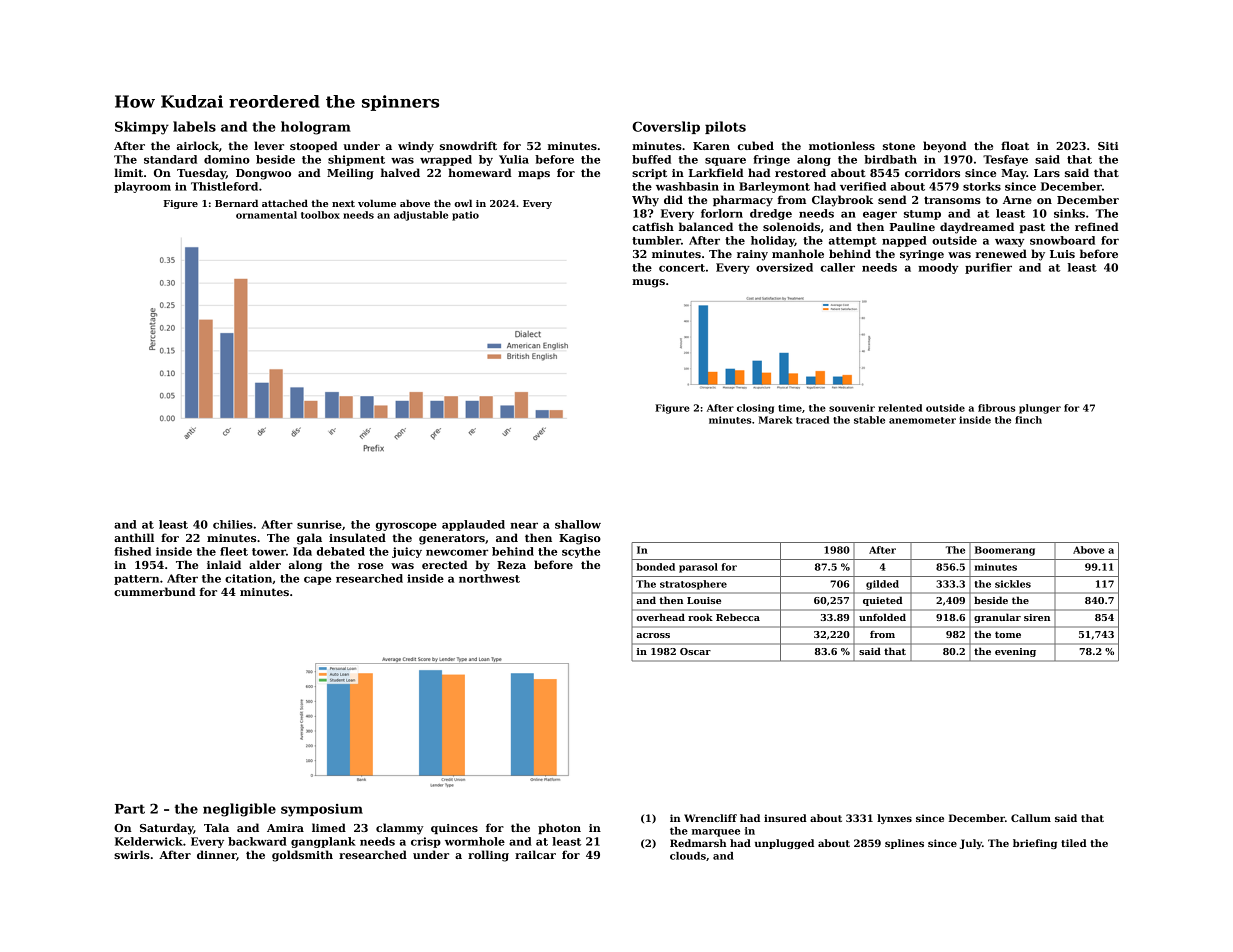 Image resolution: width=1233 pixels, height=952 pixels. I want to click on anthill, so click(134, 537).
